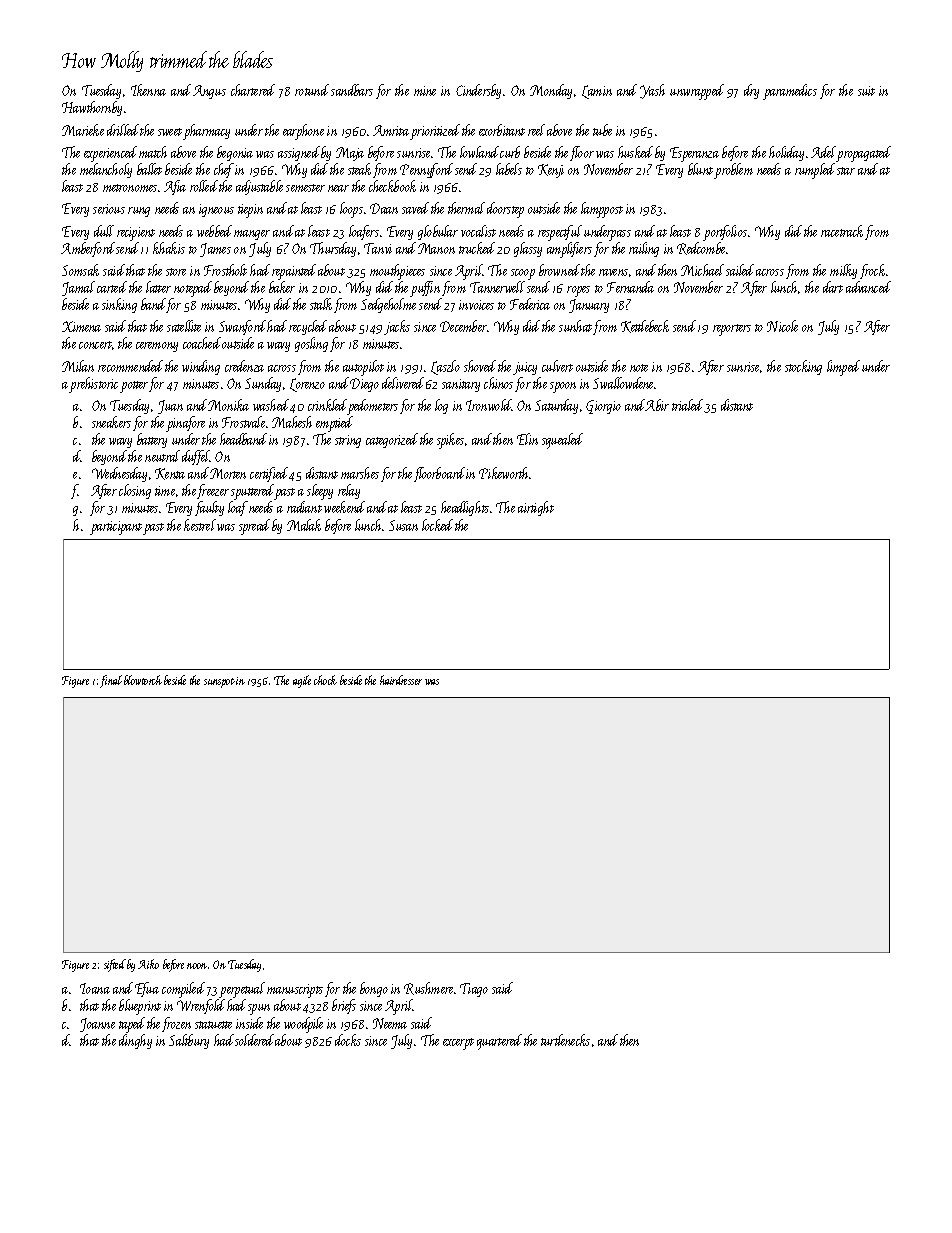 This screenshot has width=952, height=1233. What do you see at coordinates (148, 964) in the screenshot?
I see `Aiko` at bounding box center [148, 964].
